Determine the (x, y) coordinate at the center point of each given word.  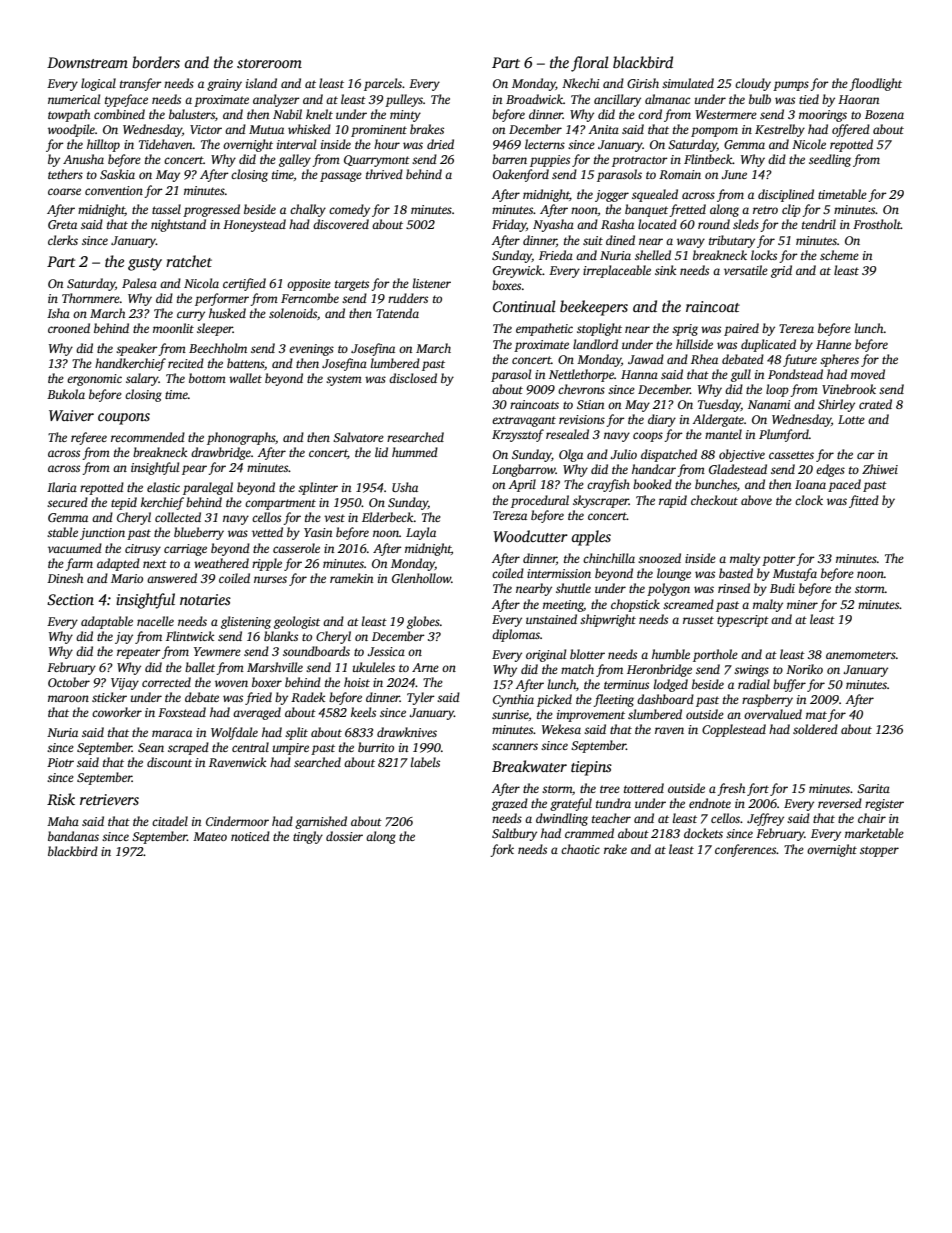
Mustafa (795, 574)
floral (590, 64)
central (250, 747)
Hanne (833, 344)
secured (67, 502)
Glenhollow (421, 578)
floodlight (875, 84)
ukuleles (374, 667)
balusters (192, 114)
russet (698, 620)
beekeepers (594, 308)
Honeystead (254, 225)
